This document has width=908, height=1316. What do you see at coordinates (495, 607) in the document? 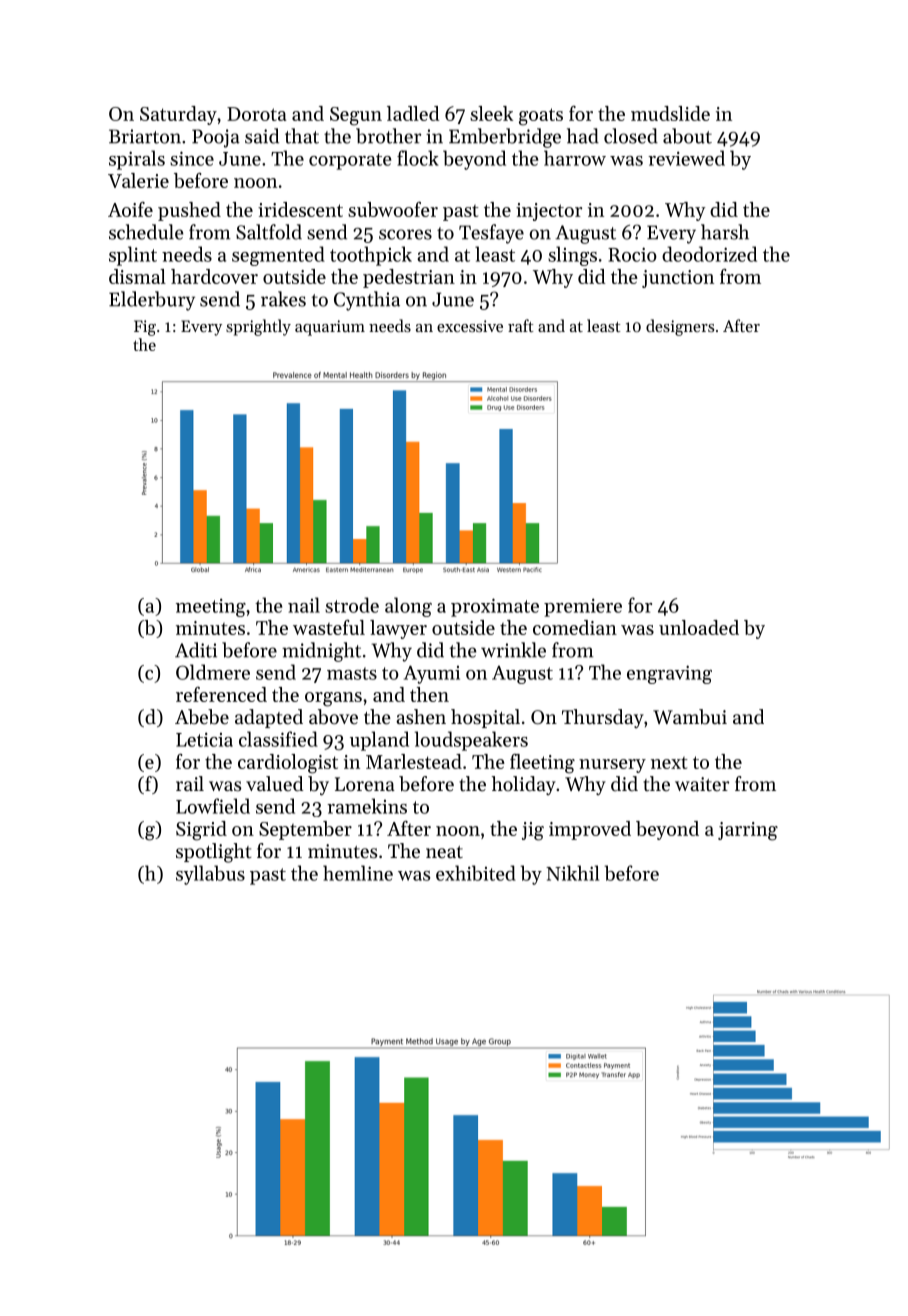
I see `proximate` at bounding box center [495, 607].
